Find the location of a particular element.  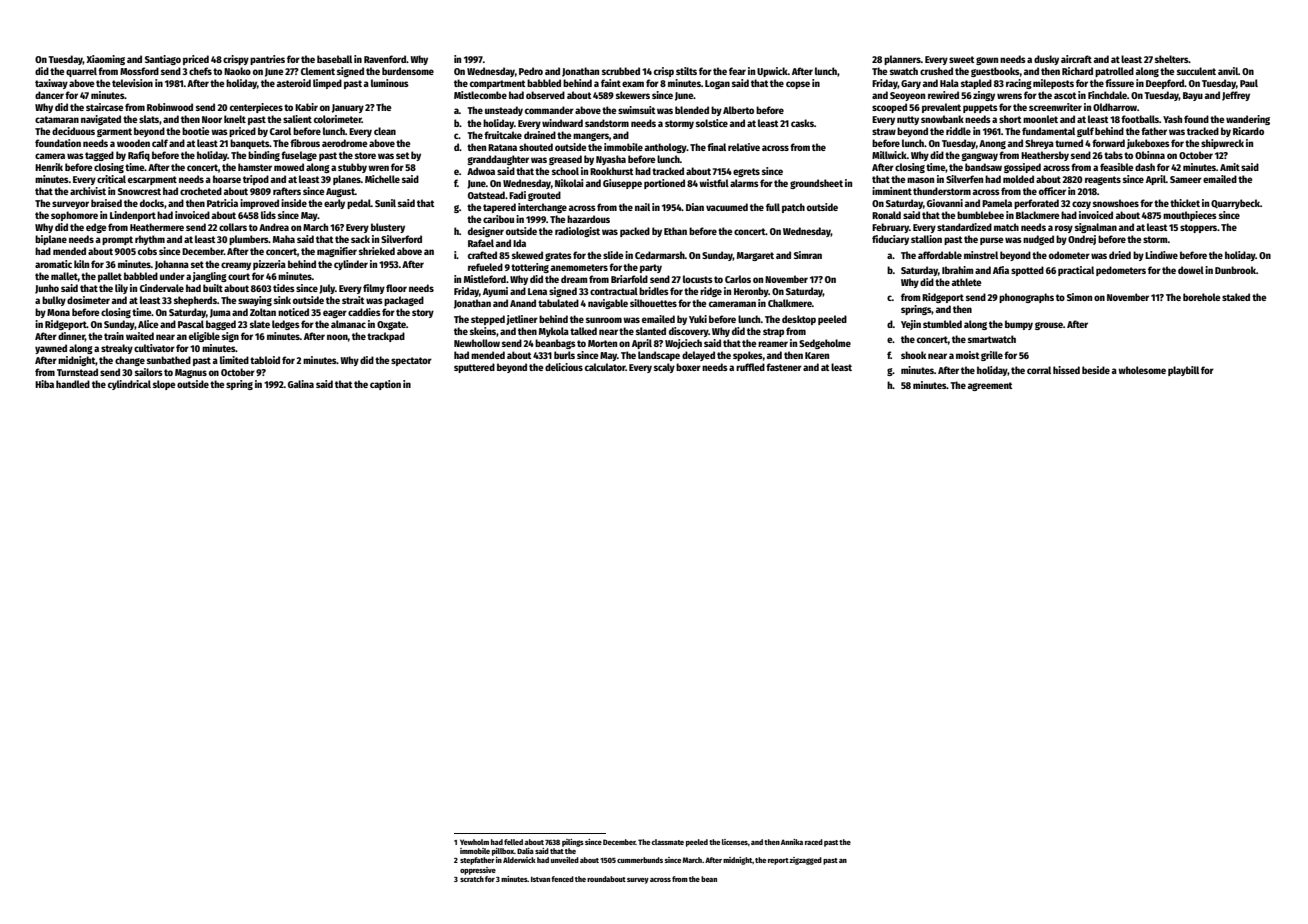

shelters is located at coordinates (1172, 59).
